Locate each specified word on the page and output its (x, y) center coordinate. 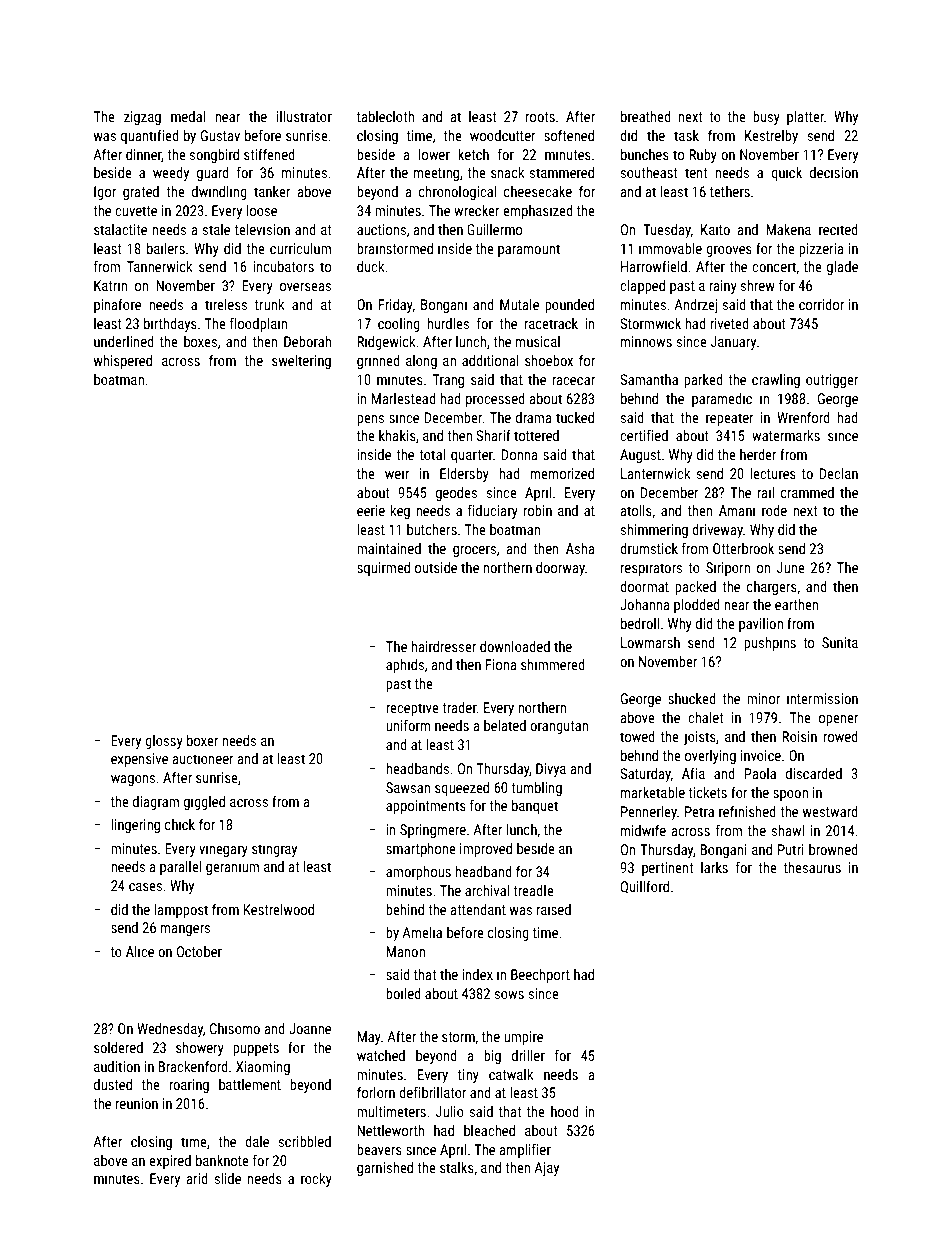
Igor (105, 193)
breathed (646, 116)
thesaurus (812, 867)
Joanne (310, 1028)
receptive (412, 709)
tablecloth (385, 116)
